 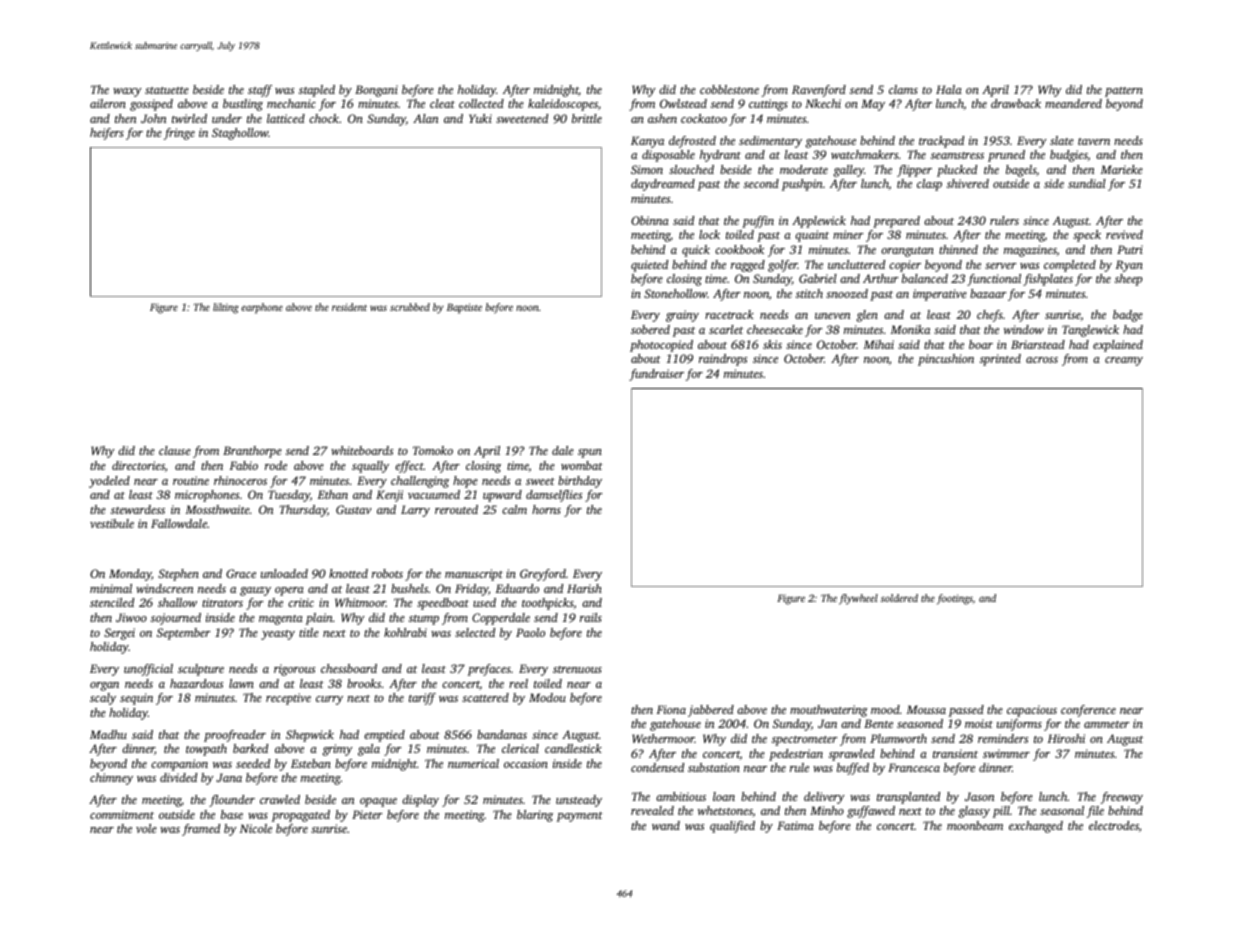 I want to click on Nicole, so click(x=256, y=828).
